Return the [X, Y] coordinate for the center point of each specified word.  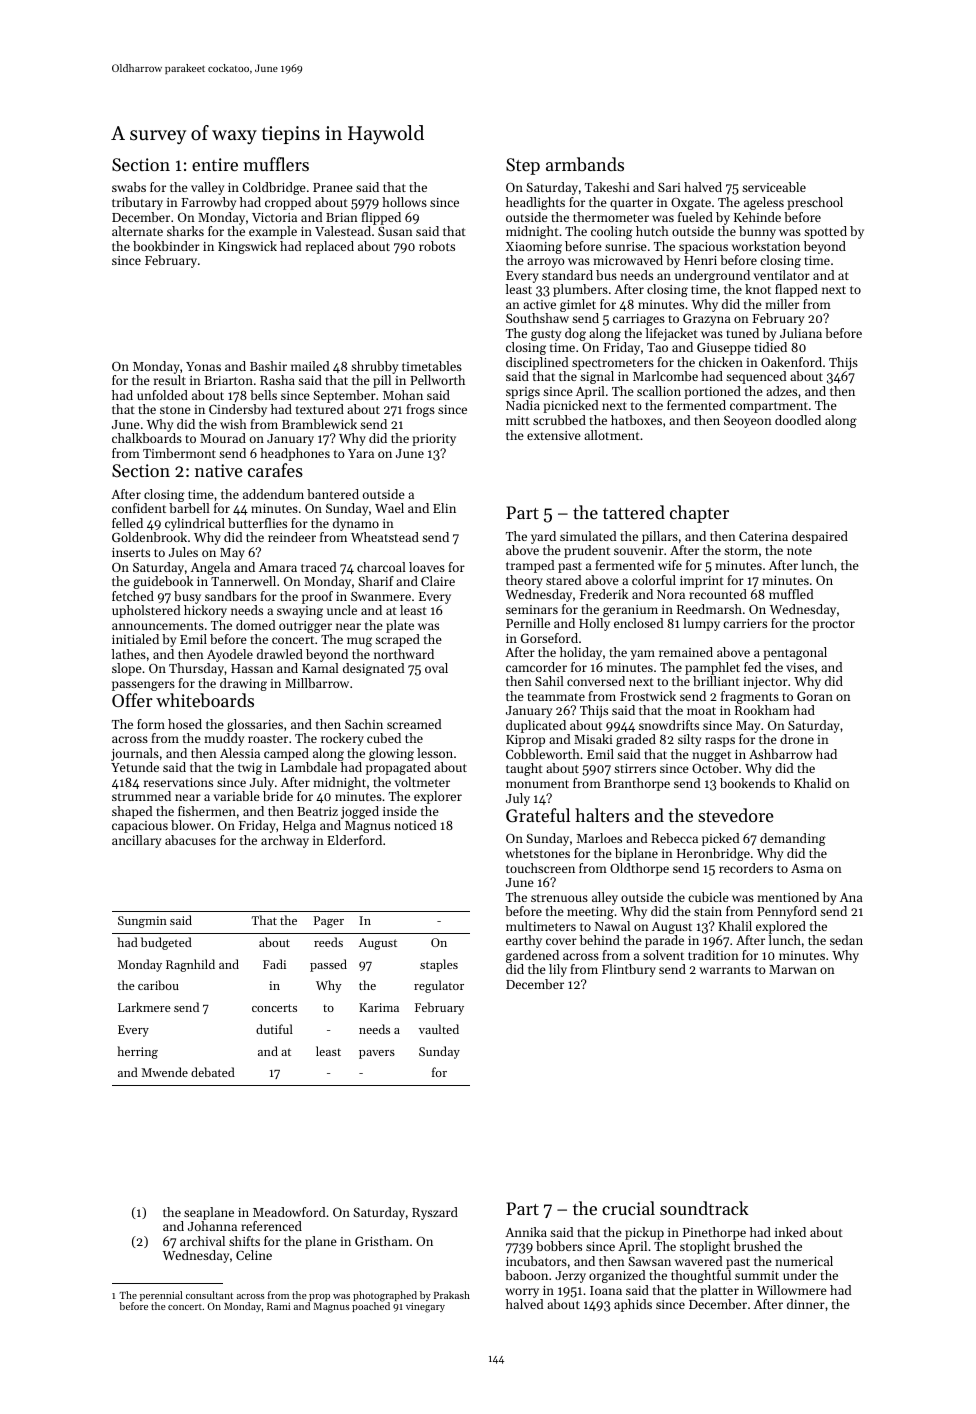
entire [215, 164]
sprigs [523, 393]
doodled [798, 420]
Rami [278, 1306]
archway [285, 841]
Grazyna [707, 320]
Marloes [599, 838]
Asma [807, 868]
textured [320, 409]
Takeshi [607, 187]
